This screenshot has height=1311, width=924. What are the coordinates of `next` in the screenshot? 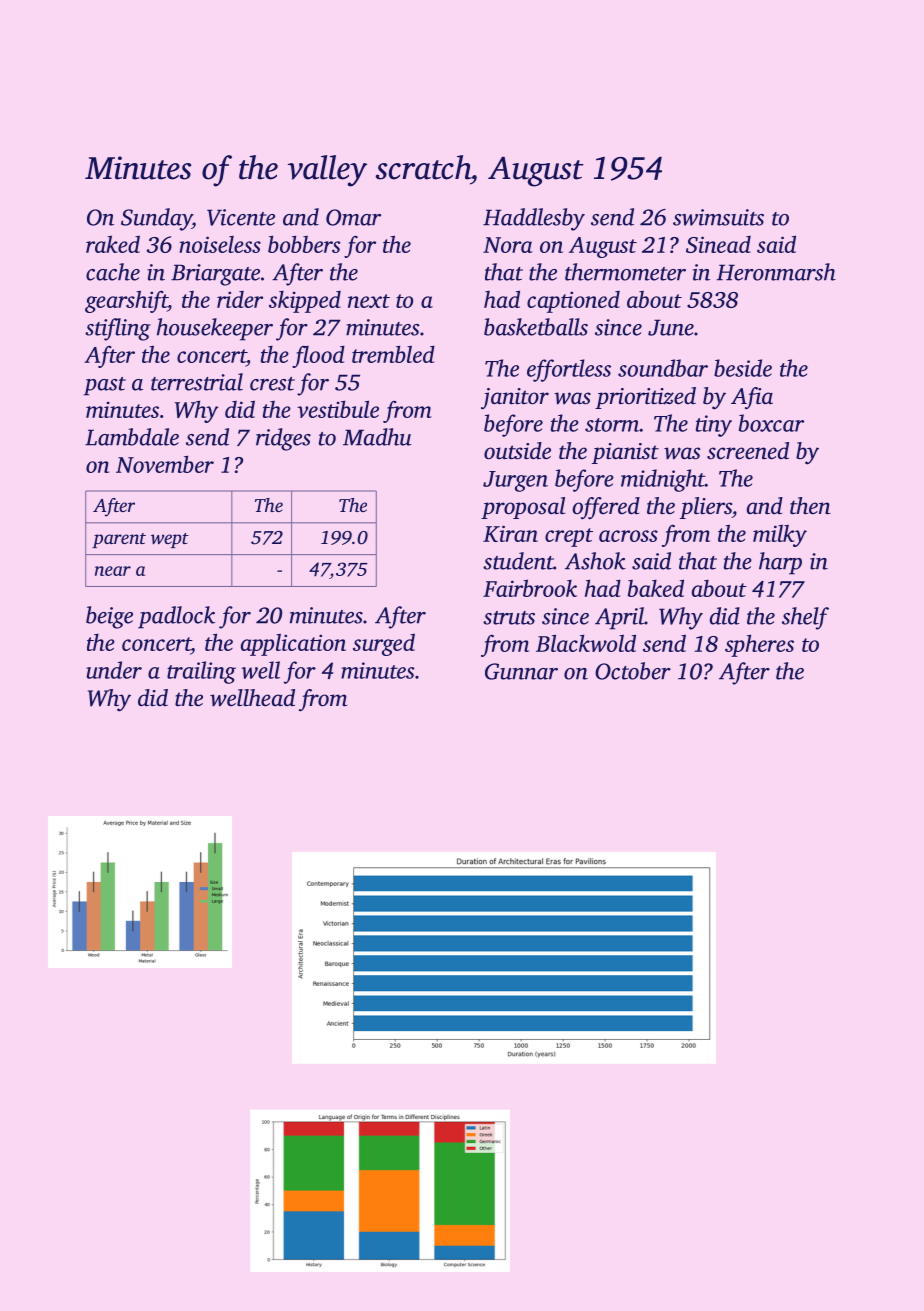 It's located at (369, 301).
